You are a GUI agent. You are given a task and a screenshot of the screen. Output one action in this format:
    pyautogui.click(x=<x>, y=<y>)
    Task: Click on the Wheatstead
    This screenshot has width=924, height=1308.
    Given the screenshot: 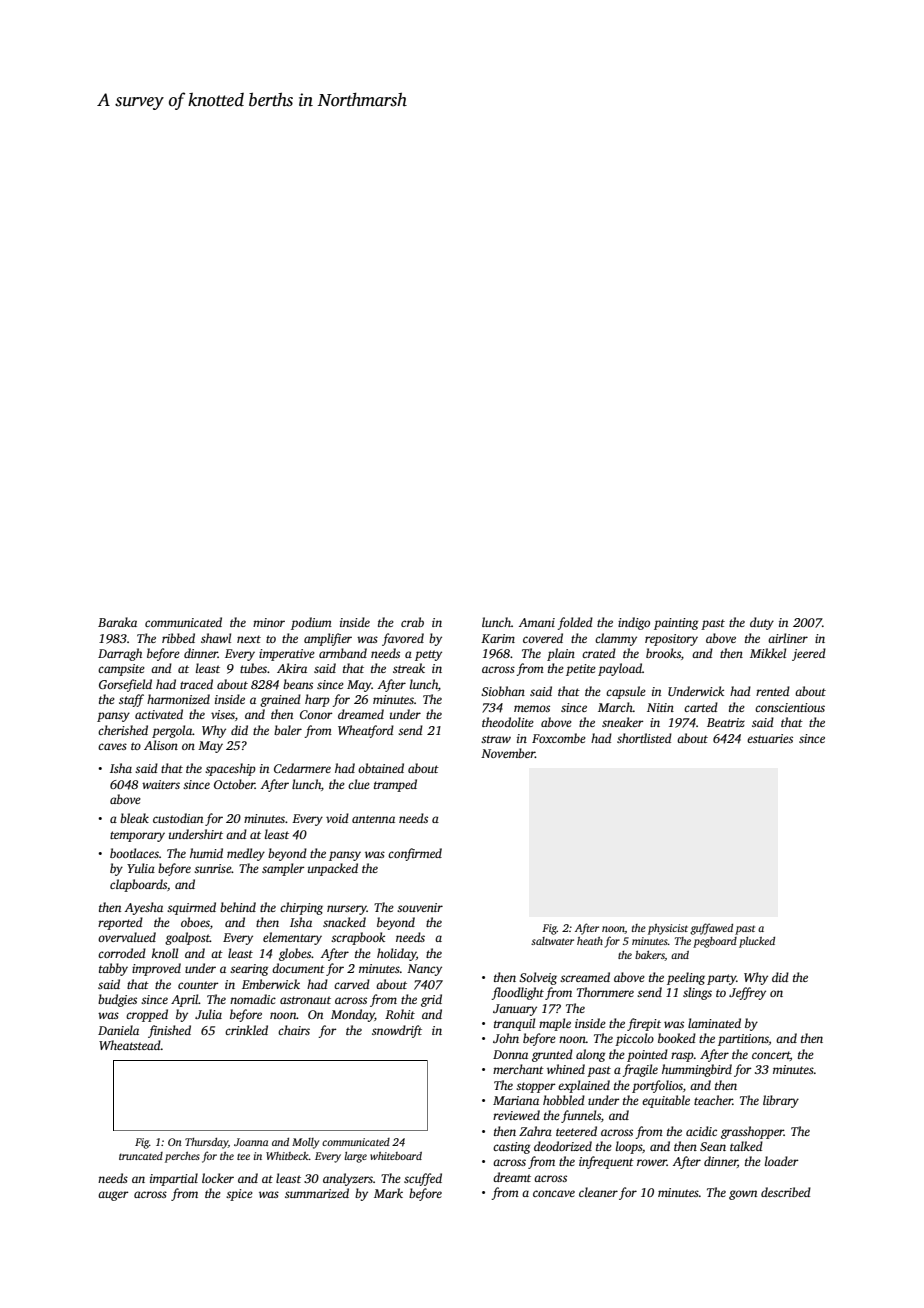 What is the action you would take?
    pyautogui.click(x=130, y=1045)
